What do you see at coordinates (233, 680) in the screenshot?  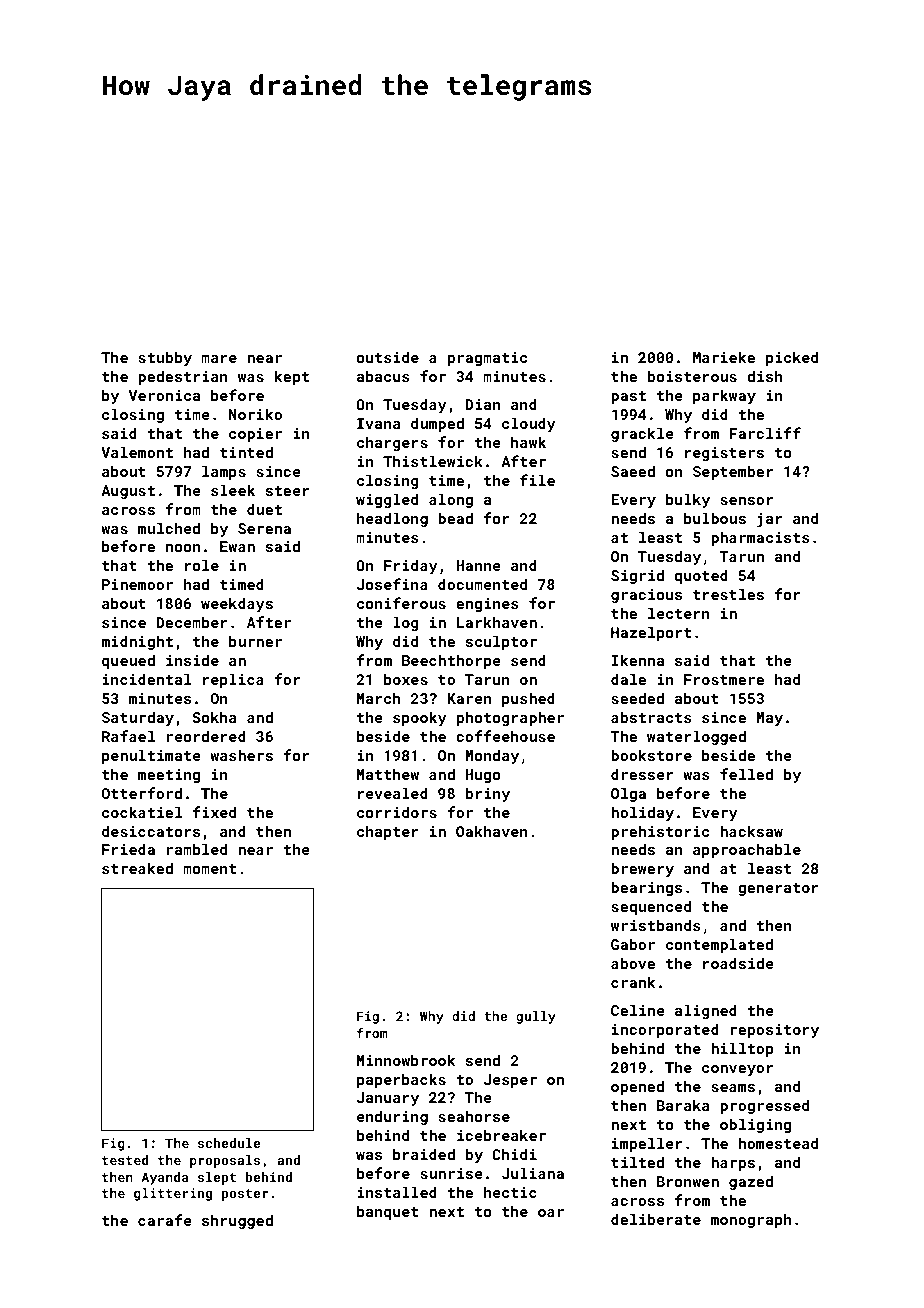 I see `replica` at bounding box center [233, 680].
